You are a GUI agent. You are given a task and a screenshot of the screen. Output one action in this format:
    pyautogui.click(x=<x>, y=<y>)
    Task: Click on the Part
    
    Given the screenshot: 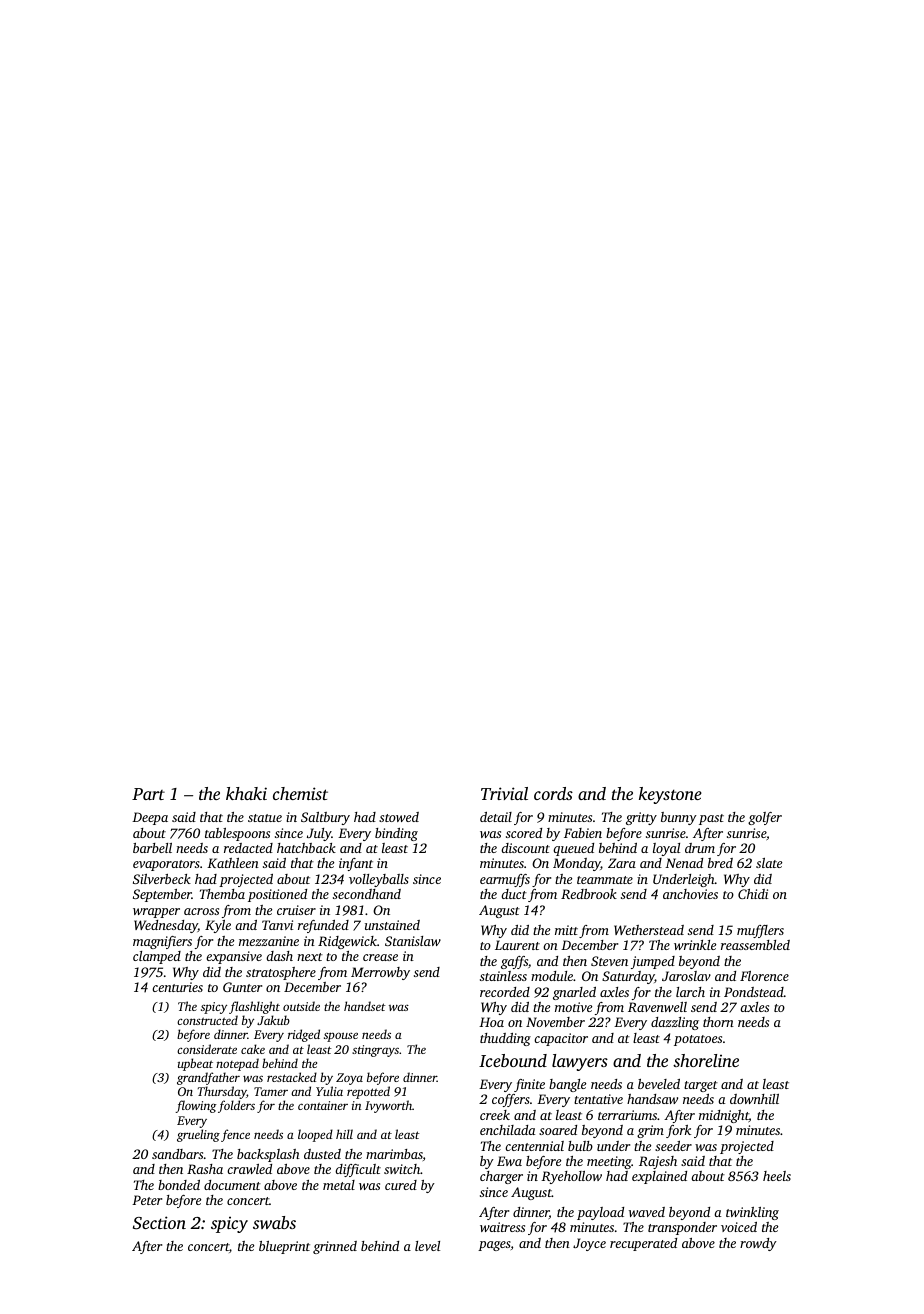 What is the action you would take?
    pyautogui.click(x=148, y=794)
